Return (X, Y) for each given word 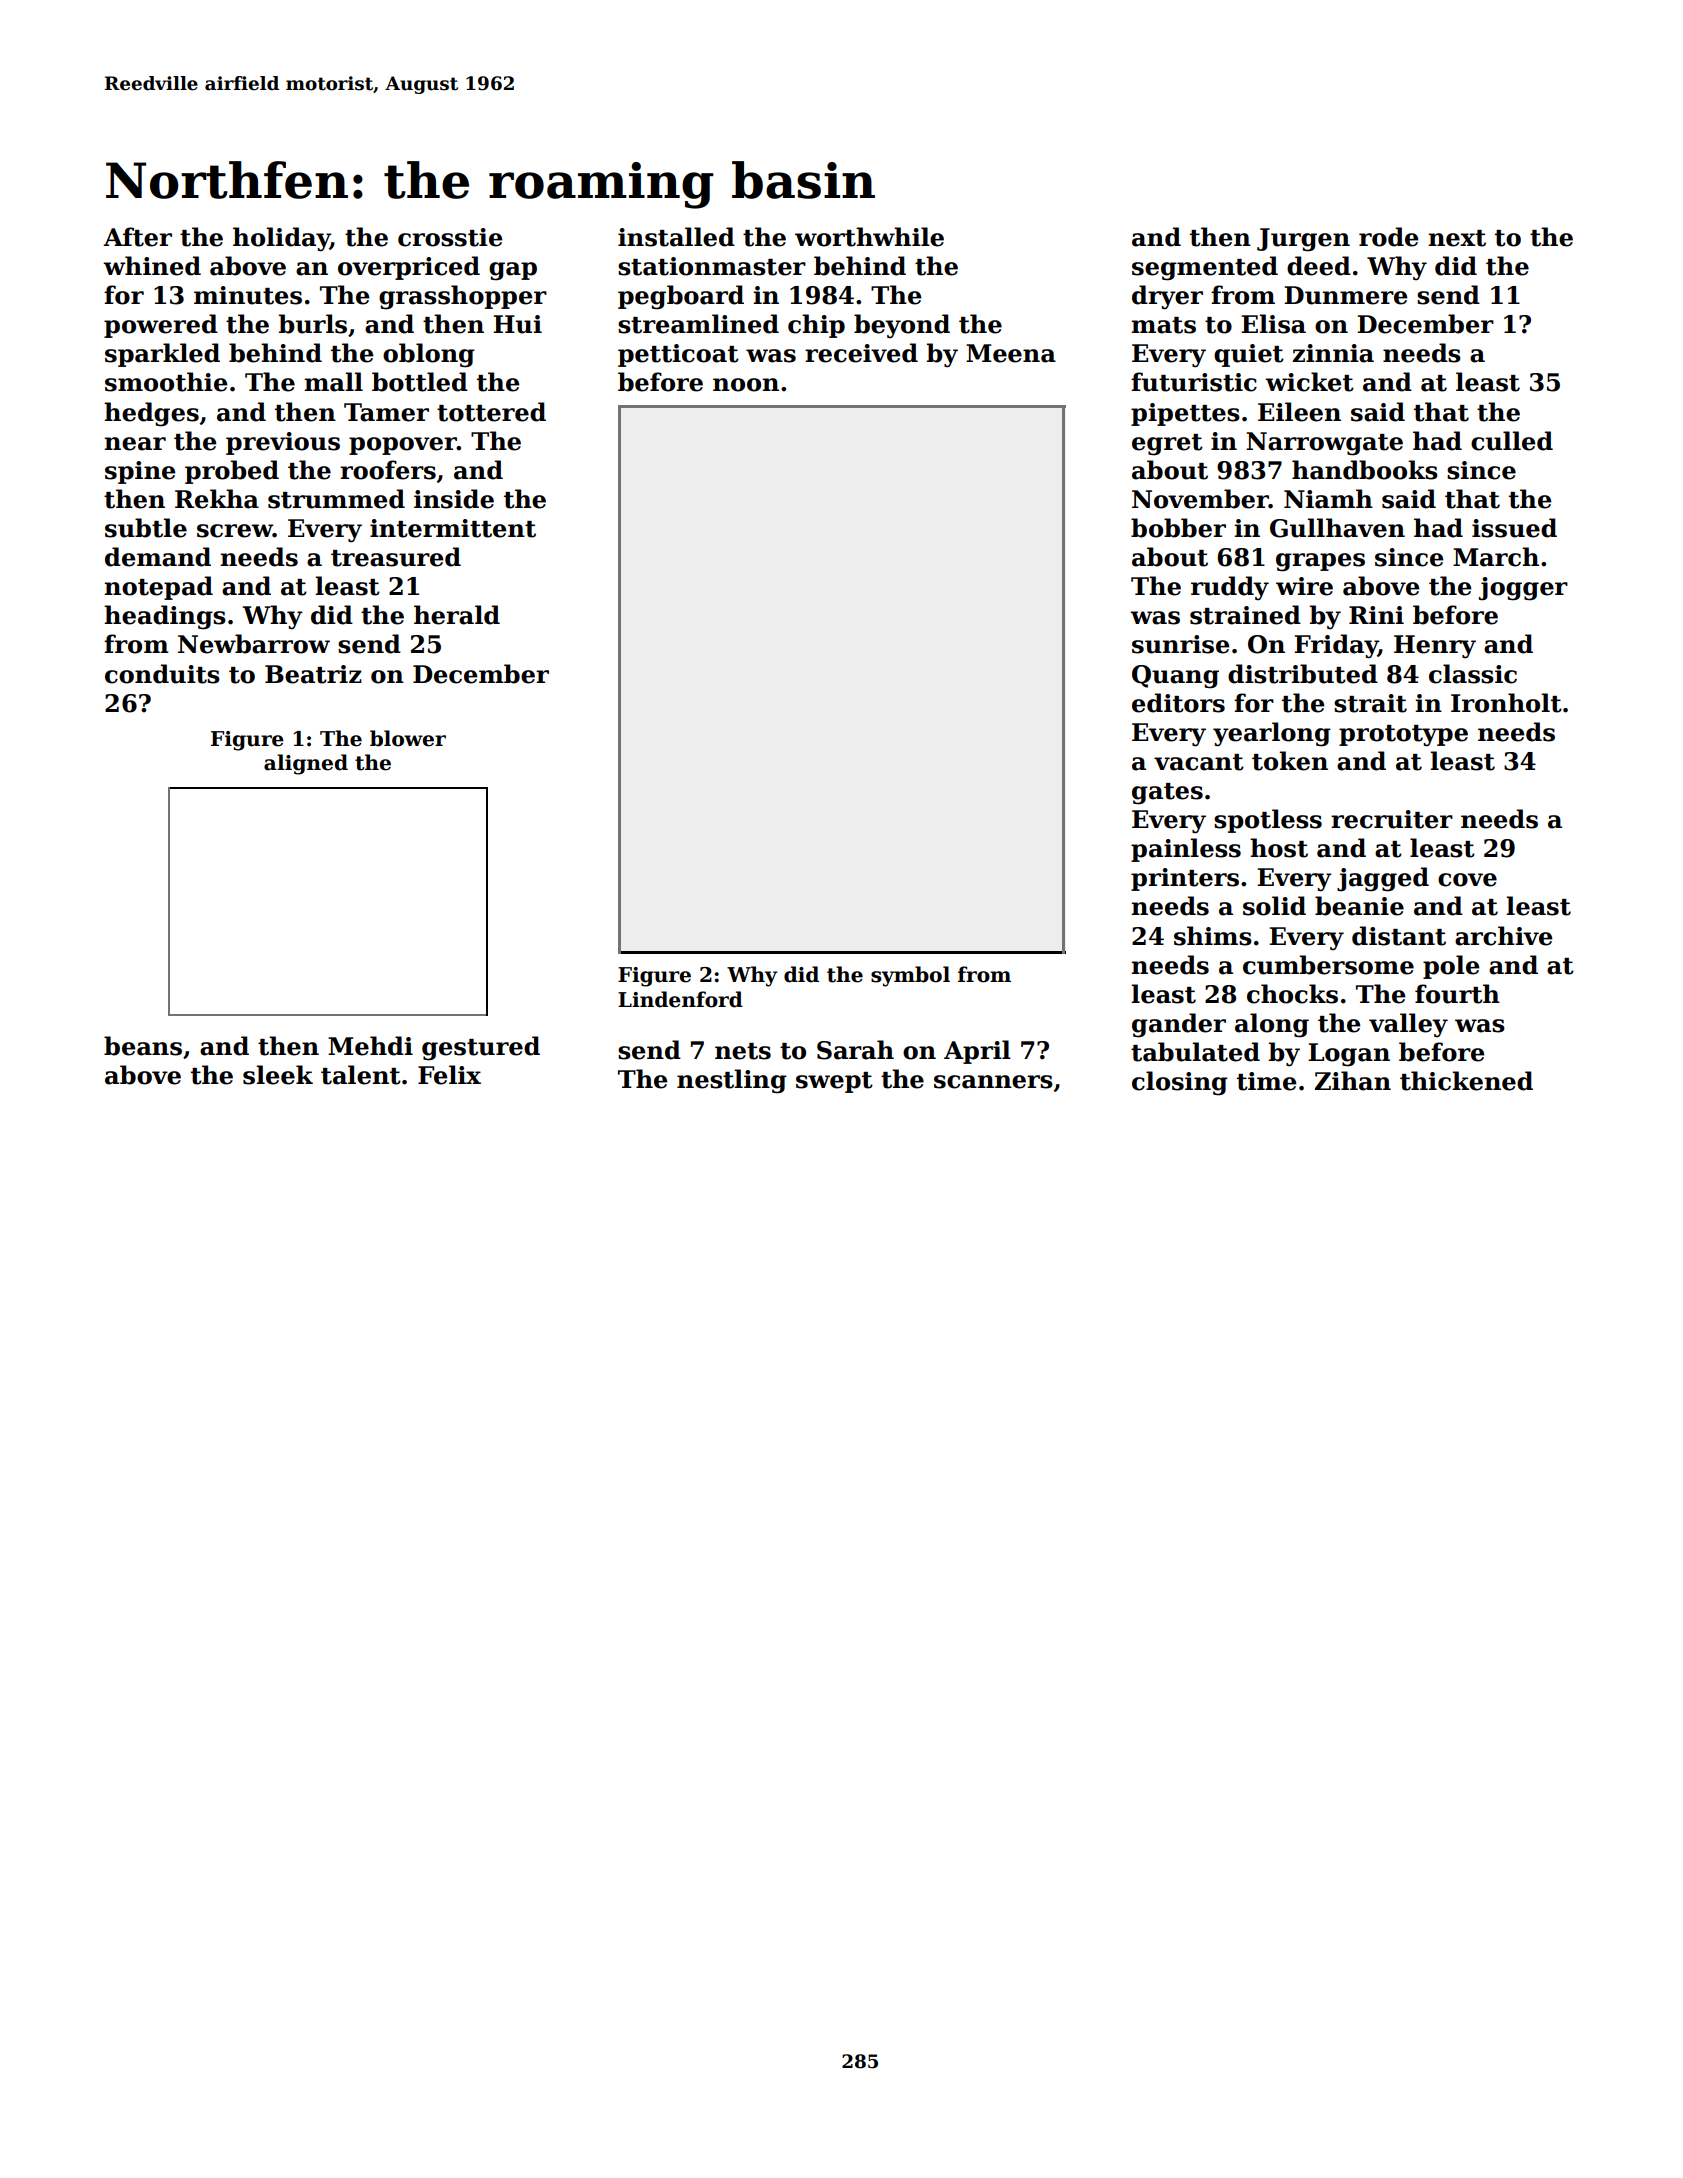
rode (1388, 237)
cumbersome (1328, 965)
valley (1408, 1025)
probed (232, 472)
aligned (306, 764)
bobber (1178, 528)
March (1496, 557)
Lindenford (680, 999)
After (137, 237)
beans (143, 1046)
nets (743, 1051)
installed (676, 237)
